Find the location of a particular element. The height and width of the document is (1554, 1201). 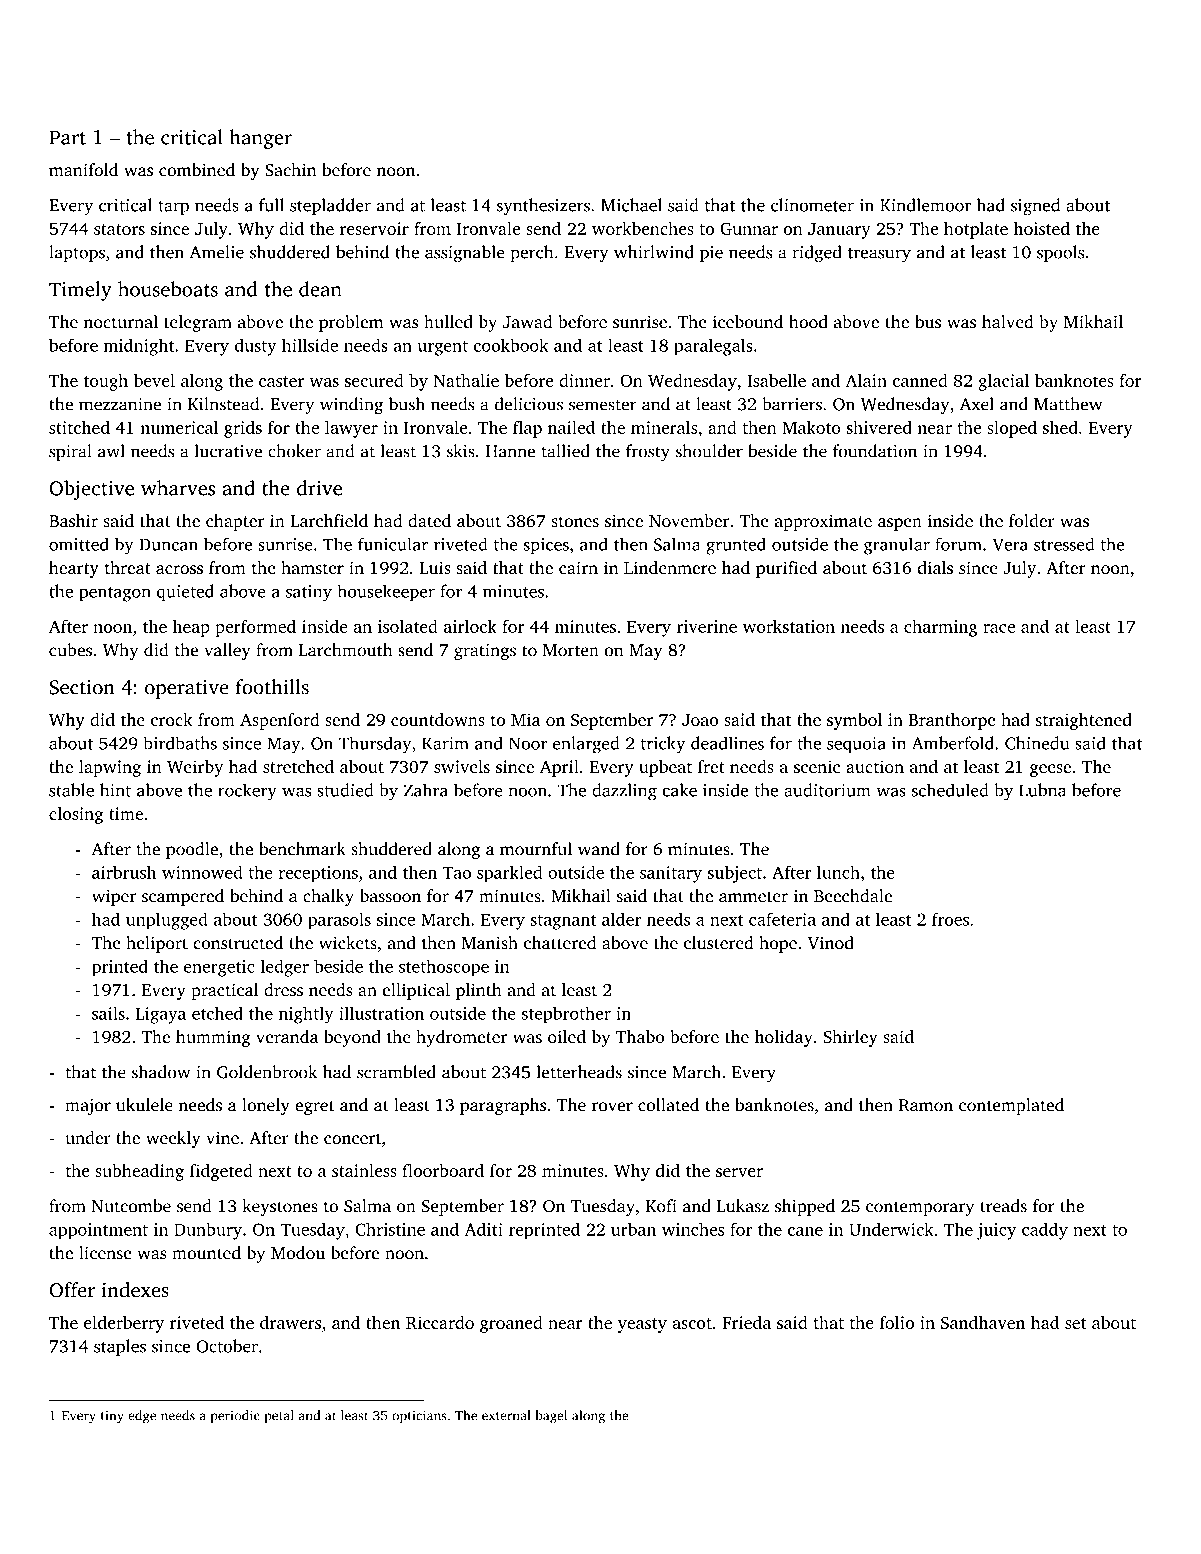

glacial is located at coordinates (1004, 382).
